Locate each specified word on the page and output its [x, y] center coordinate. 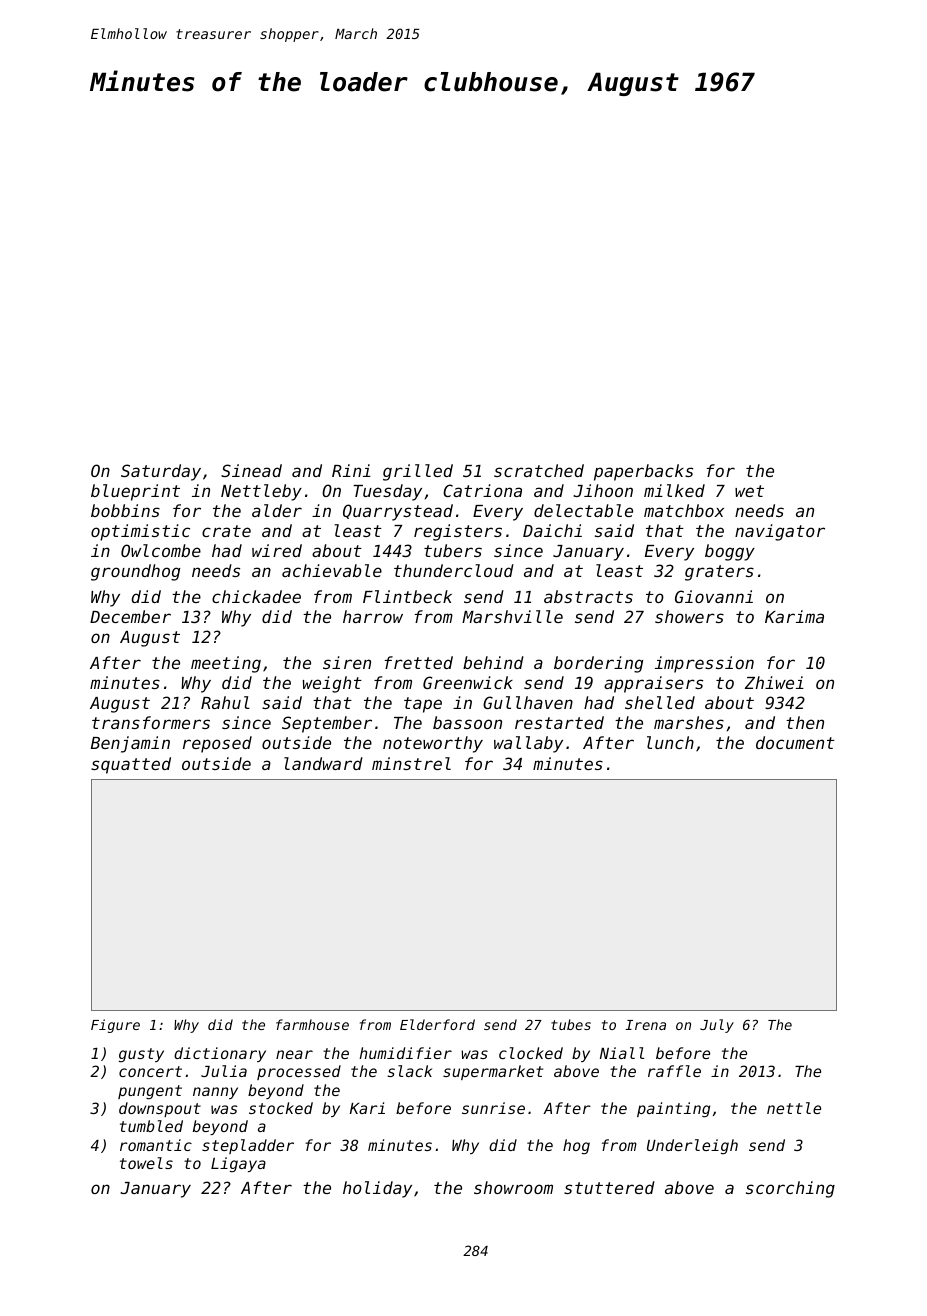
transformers [151, 722]
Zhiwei [774, 682]
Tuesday [387, 492]
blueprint [135, 492]
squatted [131, 765]
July [717, 1026]
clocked [531, 1053]
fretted [419, 662]
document [795, 742]
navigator [780, 532]
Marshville [512, 616]
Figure [115, 1026]
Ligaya [238, 1165]
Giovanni [714, 596]
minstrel [411, 763]
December [130, 616]
